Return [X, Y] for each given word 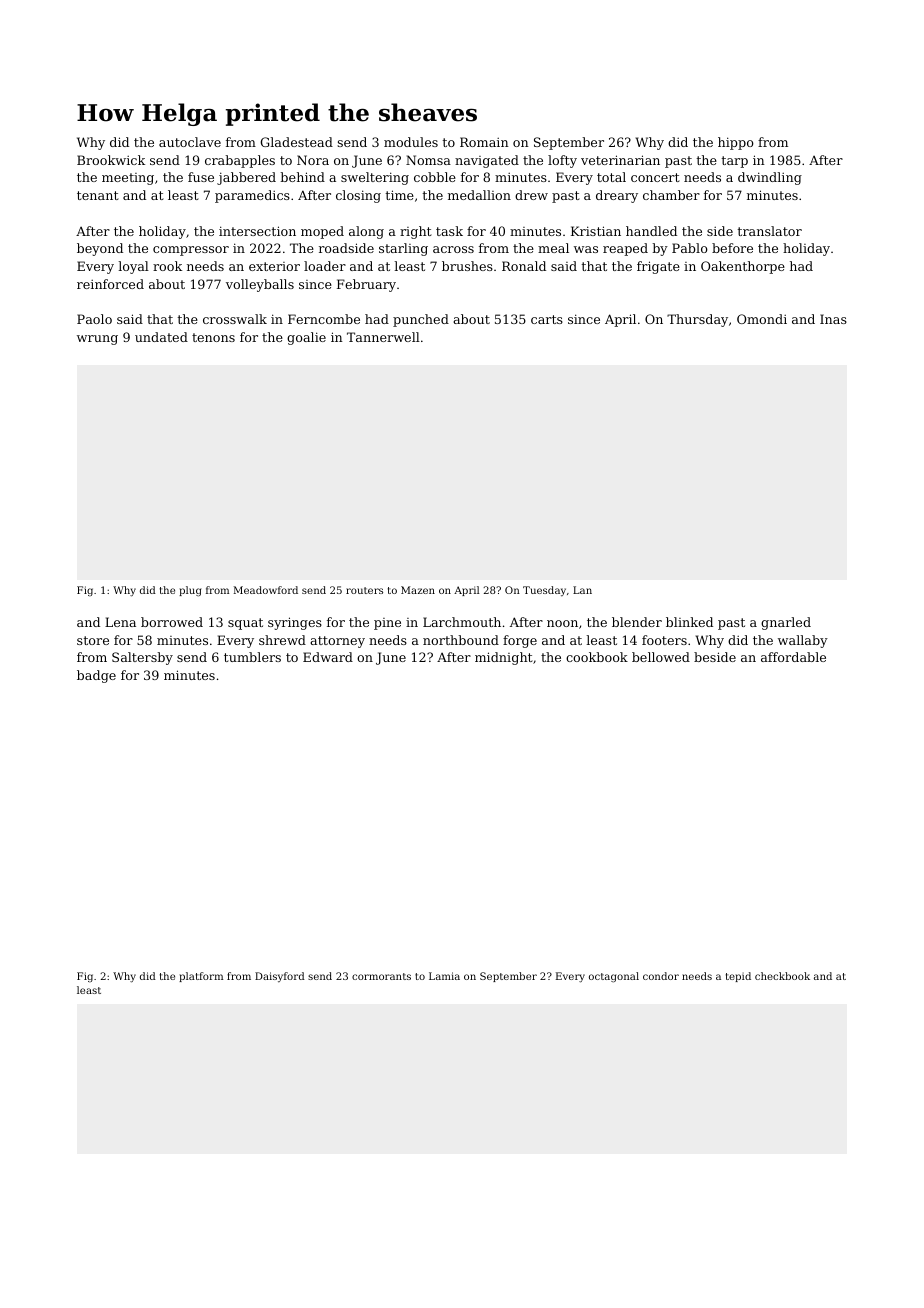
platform [201, 977]
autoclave [190, 142]
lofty [562, 161]
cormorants [381, 976]
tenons [213, 337]
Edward [328, 657]
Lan [582, 590]
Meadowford [266, 590]
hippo [736, 143]
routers [364, 590]
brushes [467, 266]
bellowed [661, 657]
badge [96, 676]
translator [770, 231]
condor [661, 976]
